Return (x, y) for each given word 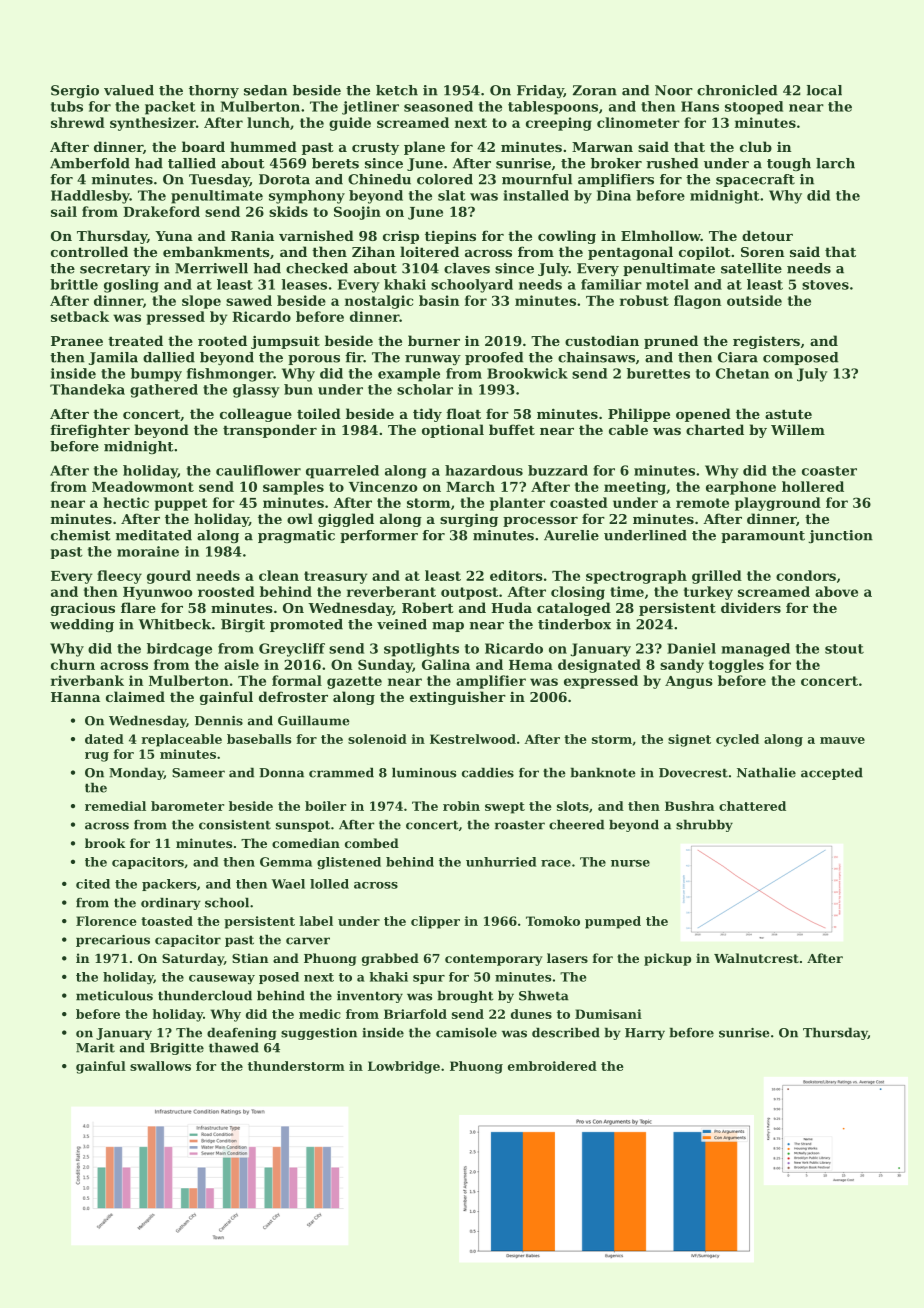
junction (841, 536)
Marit (95, 1048)
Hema (531, 665)
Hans (700, 106)
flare (138, 607)
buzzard (558, 470)
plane (424, 148)
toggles (736, 666)
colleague (256, 415)
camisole (466, 1033)
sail (64, 211)
